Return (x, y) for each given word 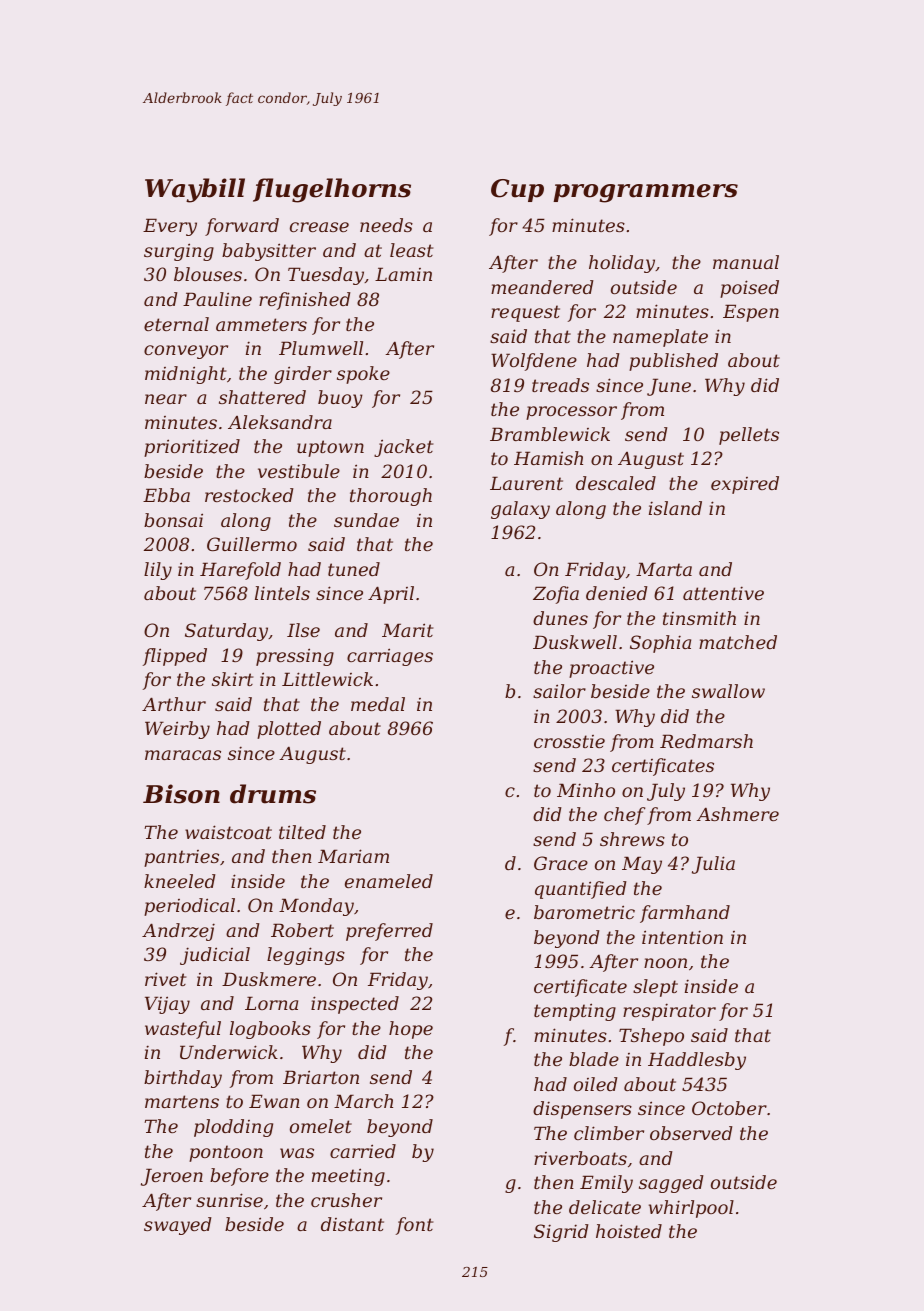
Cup (517, 190)
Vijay (167, 1005)
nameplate (660, 338)
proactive (611, 669)
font (414, 1226)
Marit (407, 630)
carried (363, 1151)
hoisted (629, 1231)
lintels (282, 593)
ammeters (261, 324)
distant (352, 1224)
